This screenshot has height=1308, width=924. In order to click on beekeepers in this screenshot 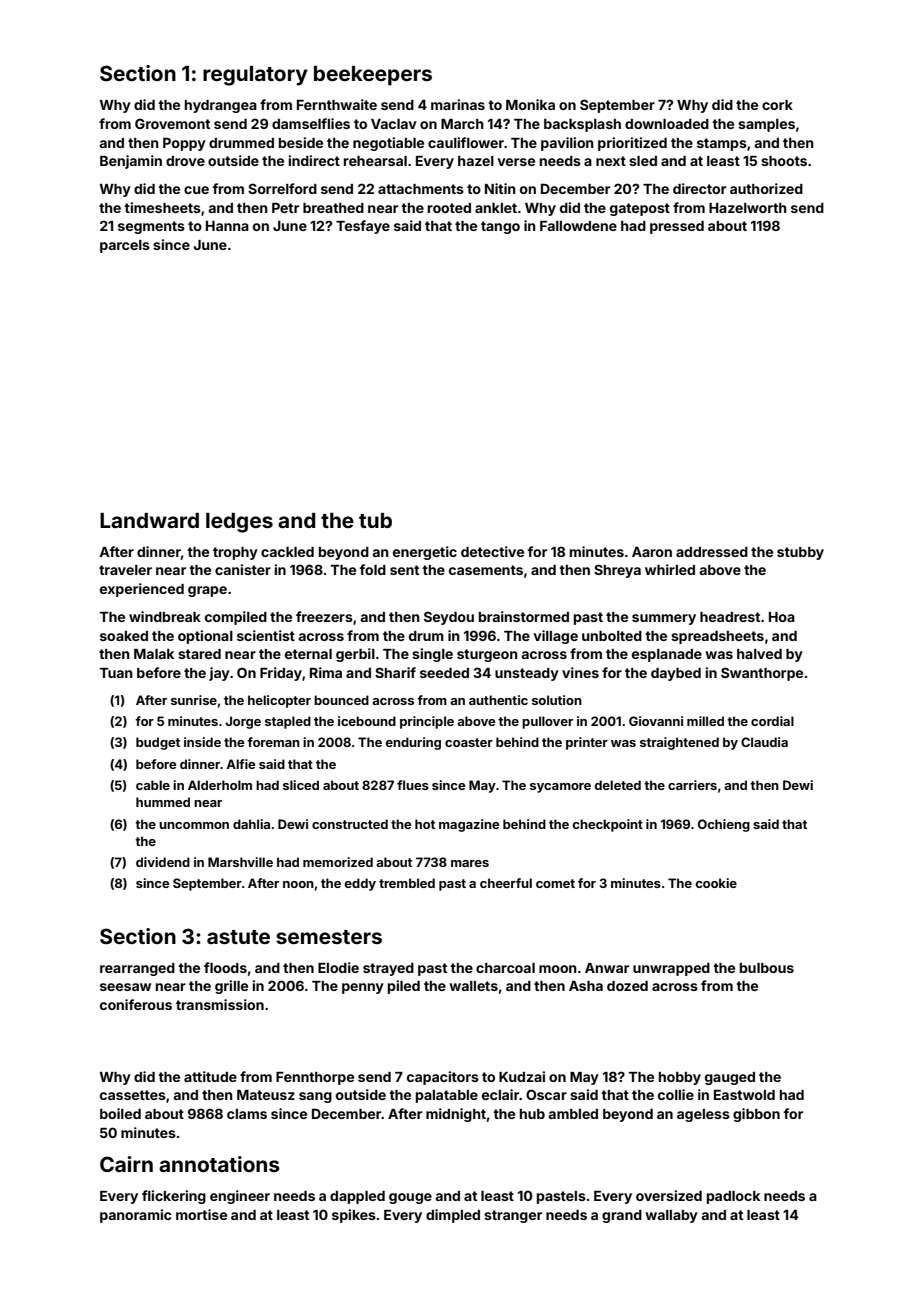, I will do `click(373, 76)`.
